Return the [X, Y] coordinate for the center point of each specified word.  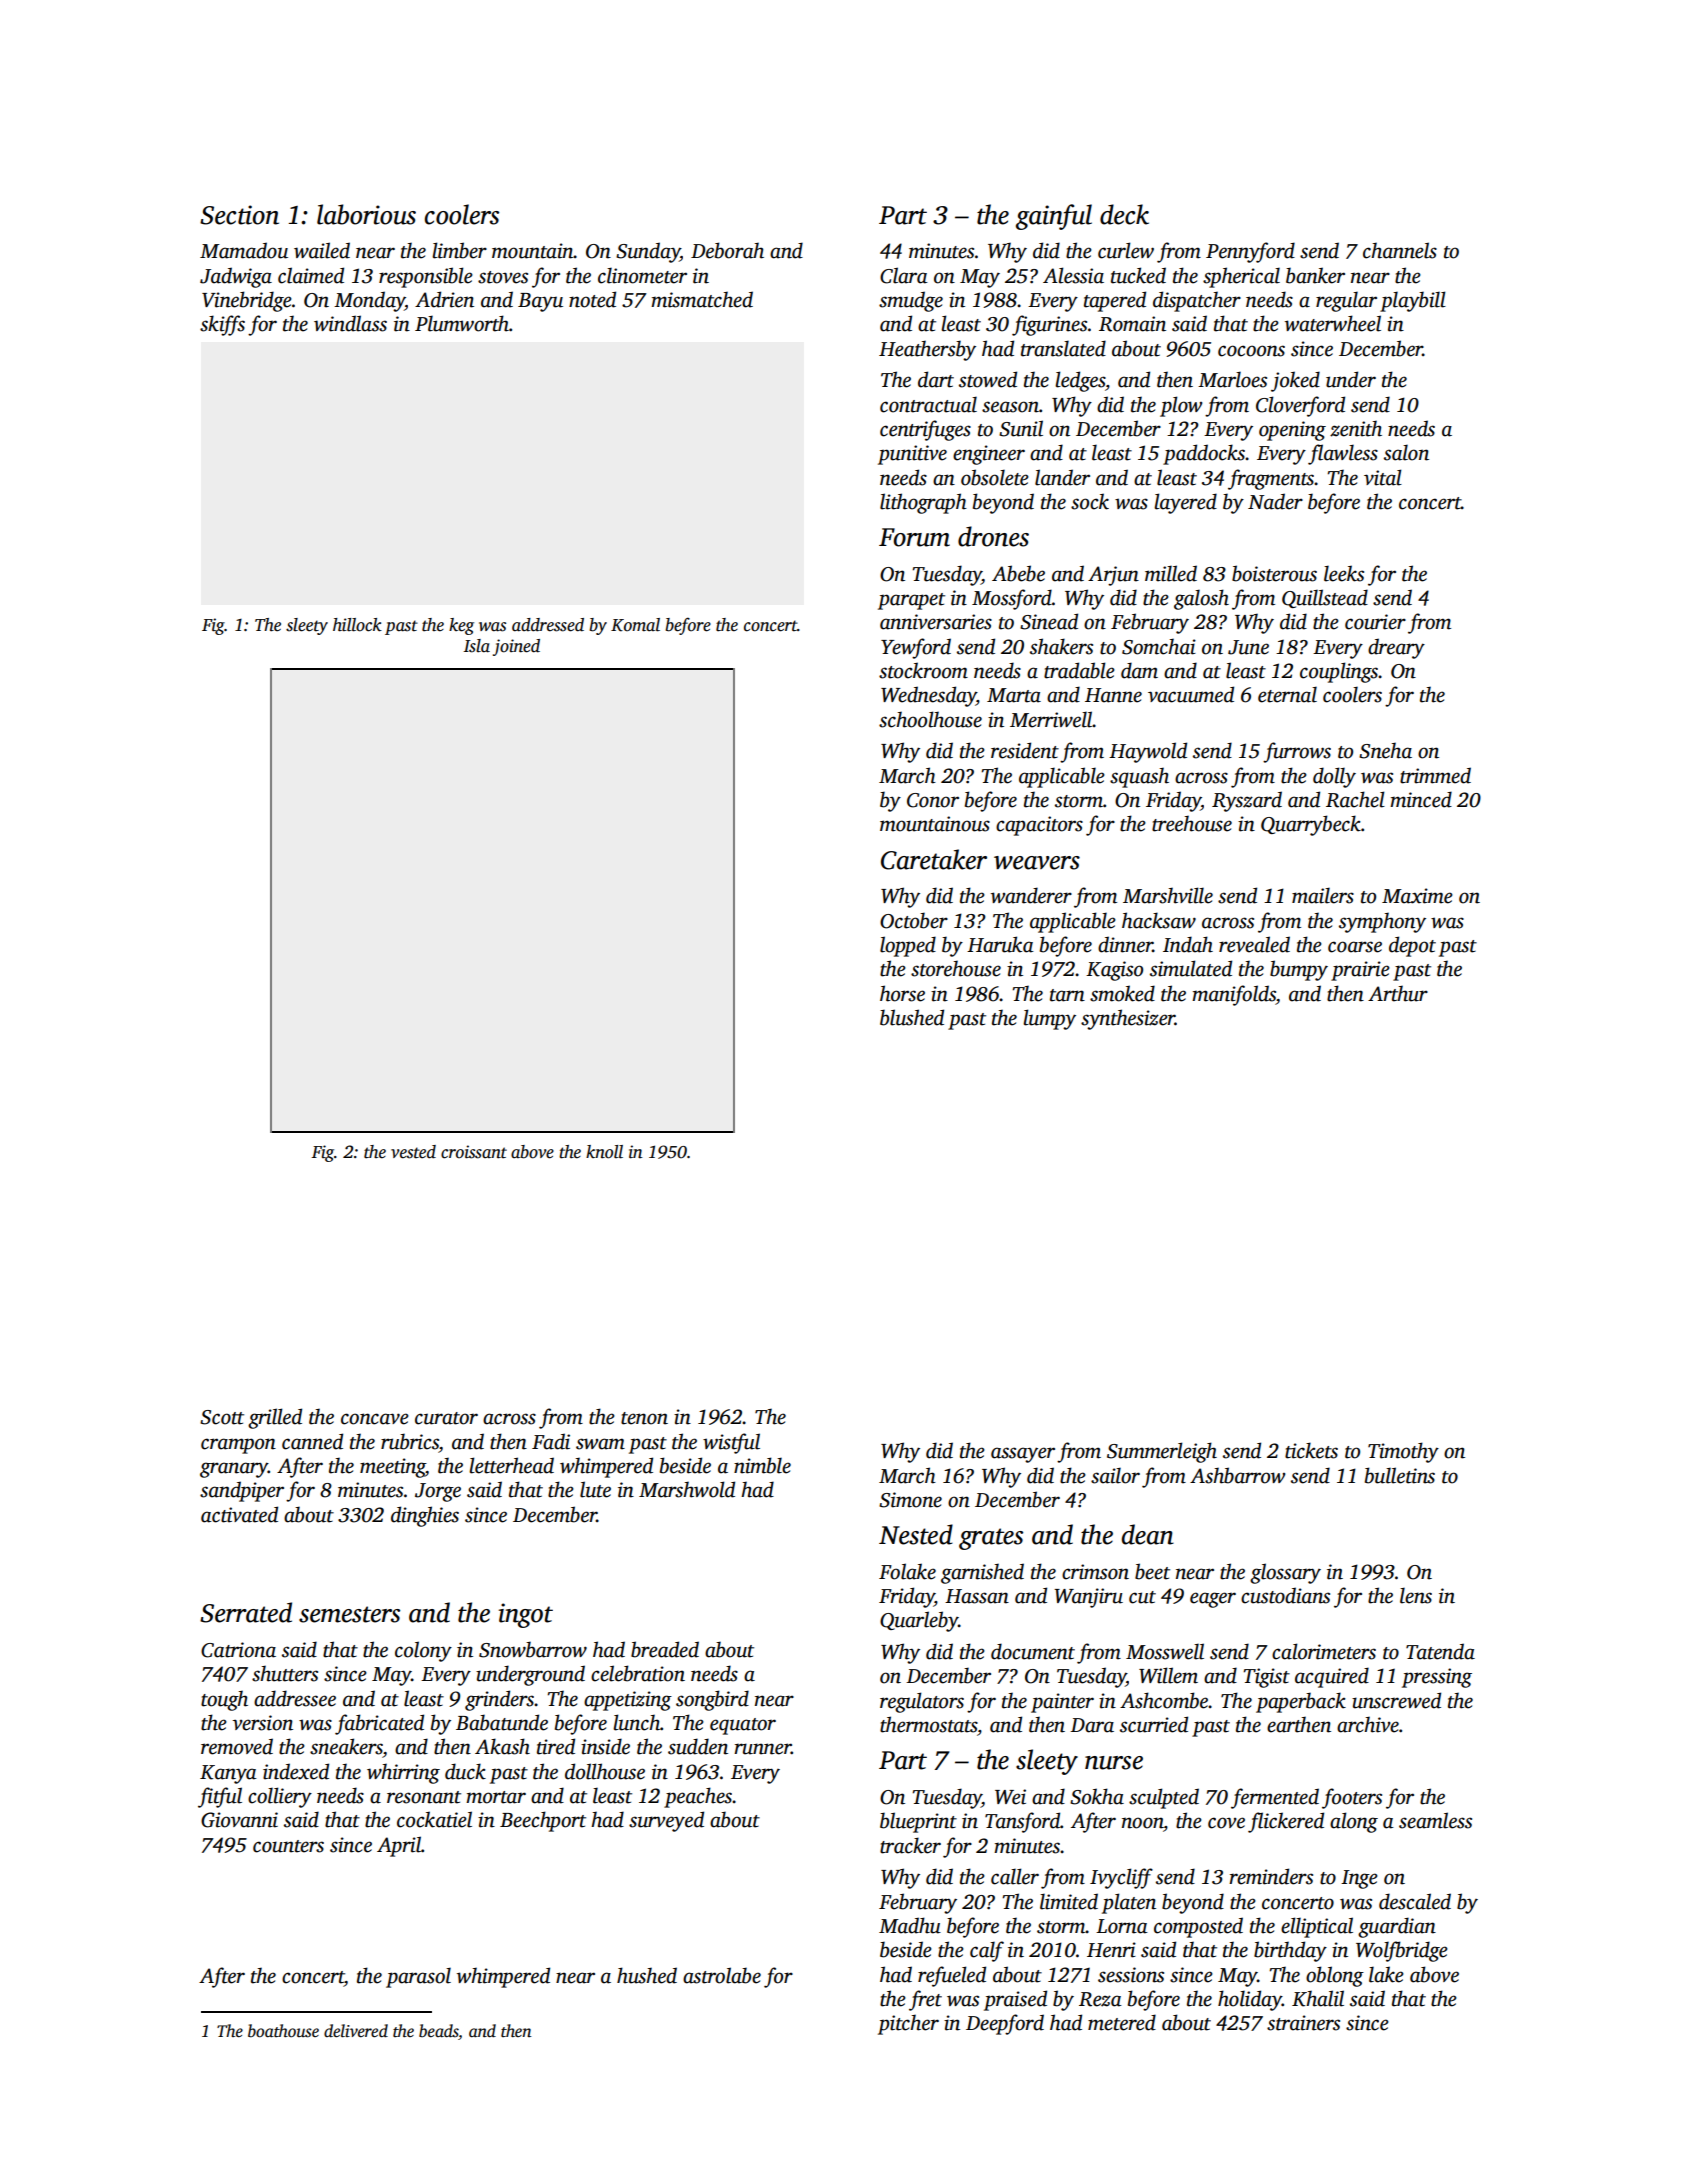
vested [413, 1152]
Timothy [1403, 1452]
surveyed [666, 1821]
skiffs [222, 325]
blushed [912, 1017]
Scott [222, 1417]
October [914, 920]
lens [1416, 1595]
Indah [1188, 944]
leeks [1344, 573]
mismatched [702, 299]
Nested [916, 1534]
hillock [357, 625]
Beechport [543, 1821]
